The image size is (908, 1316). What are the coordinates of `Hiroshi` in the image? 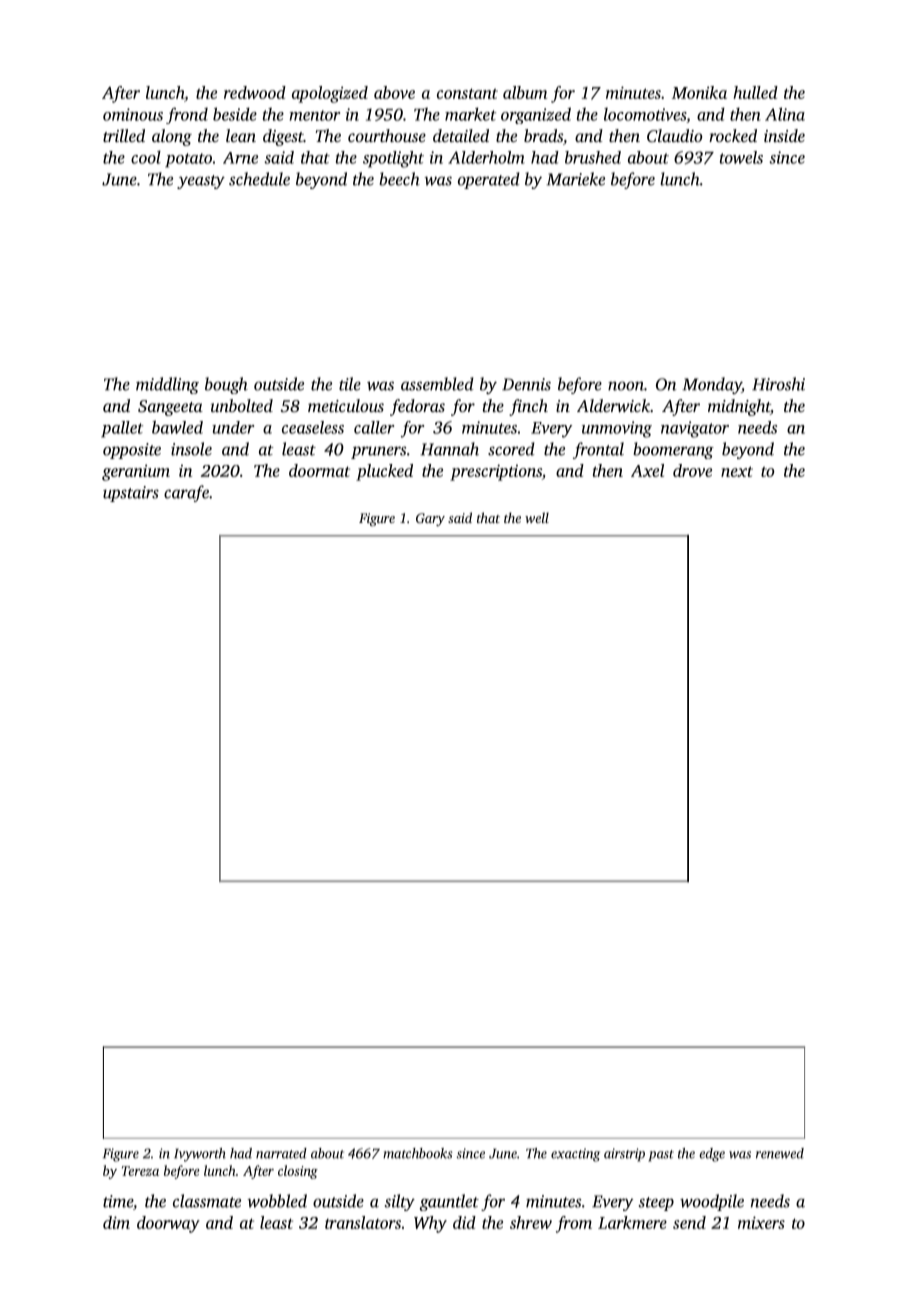 It's located at (778, 384).
